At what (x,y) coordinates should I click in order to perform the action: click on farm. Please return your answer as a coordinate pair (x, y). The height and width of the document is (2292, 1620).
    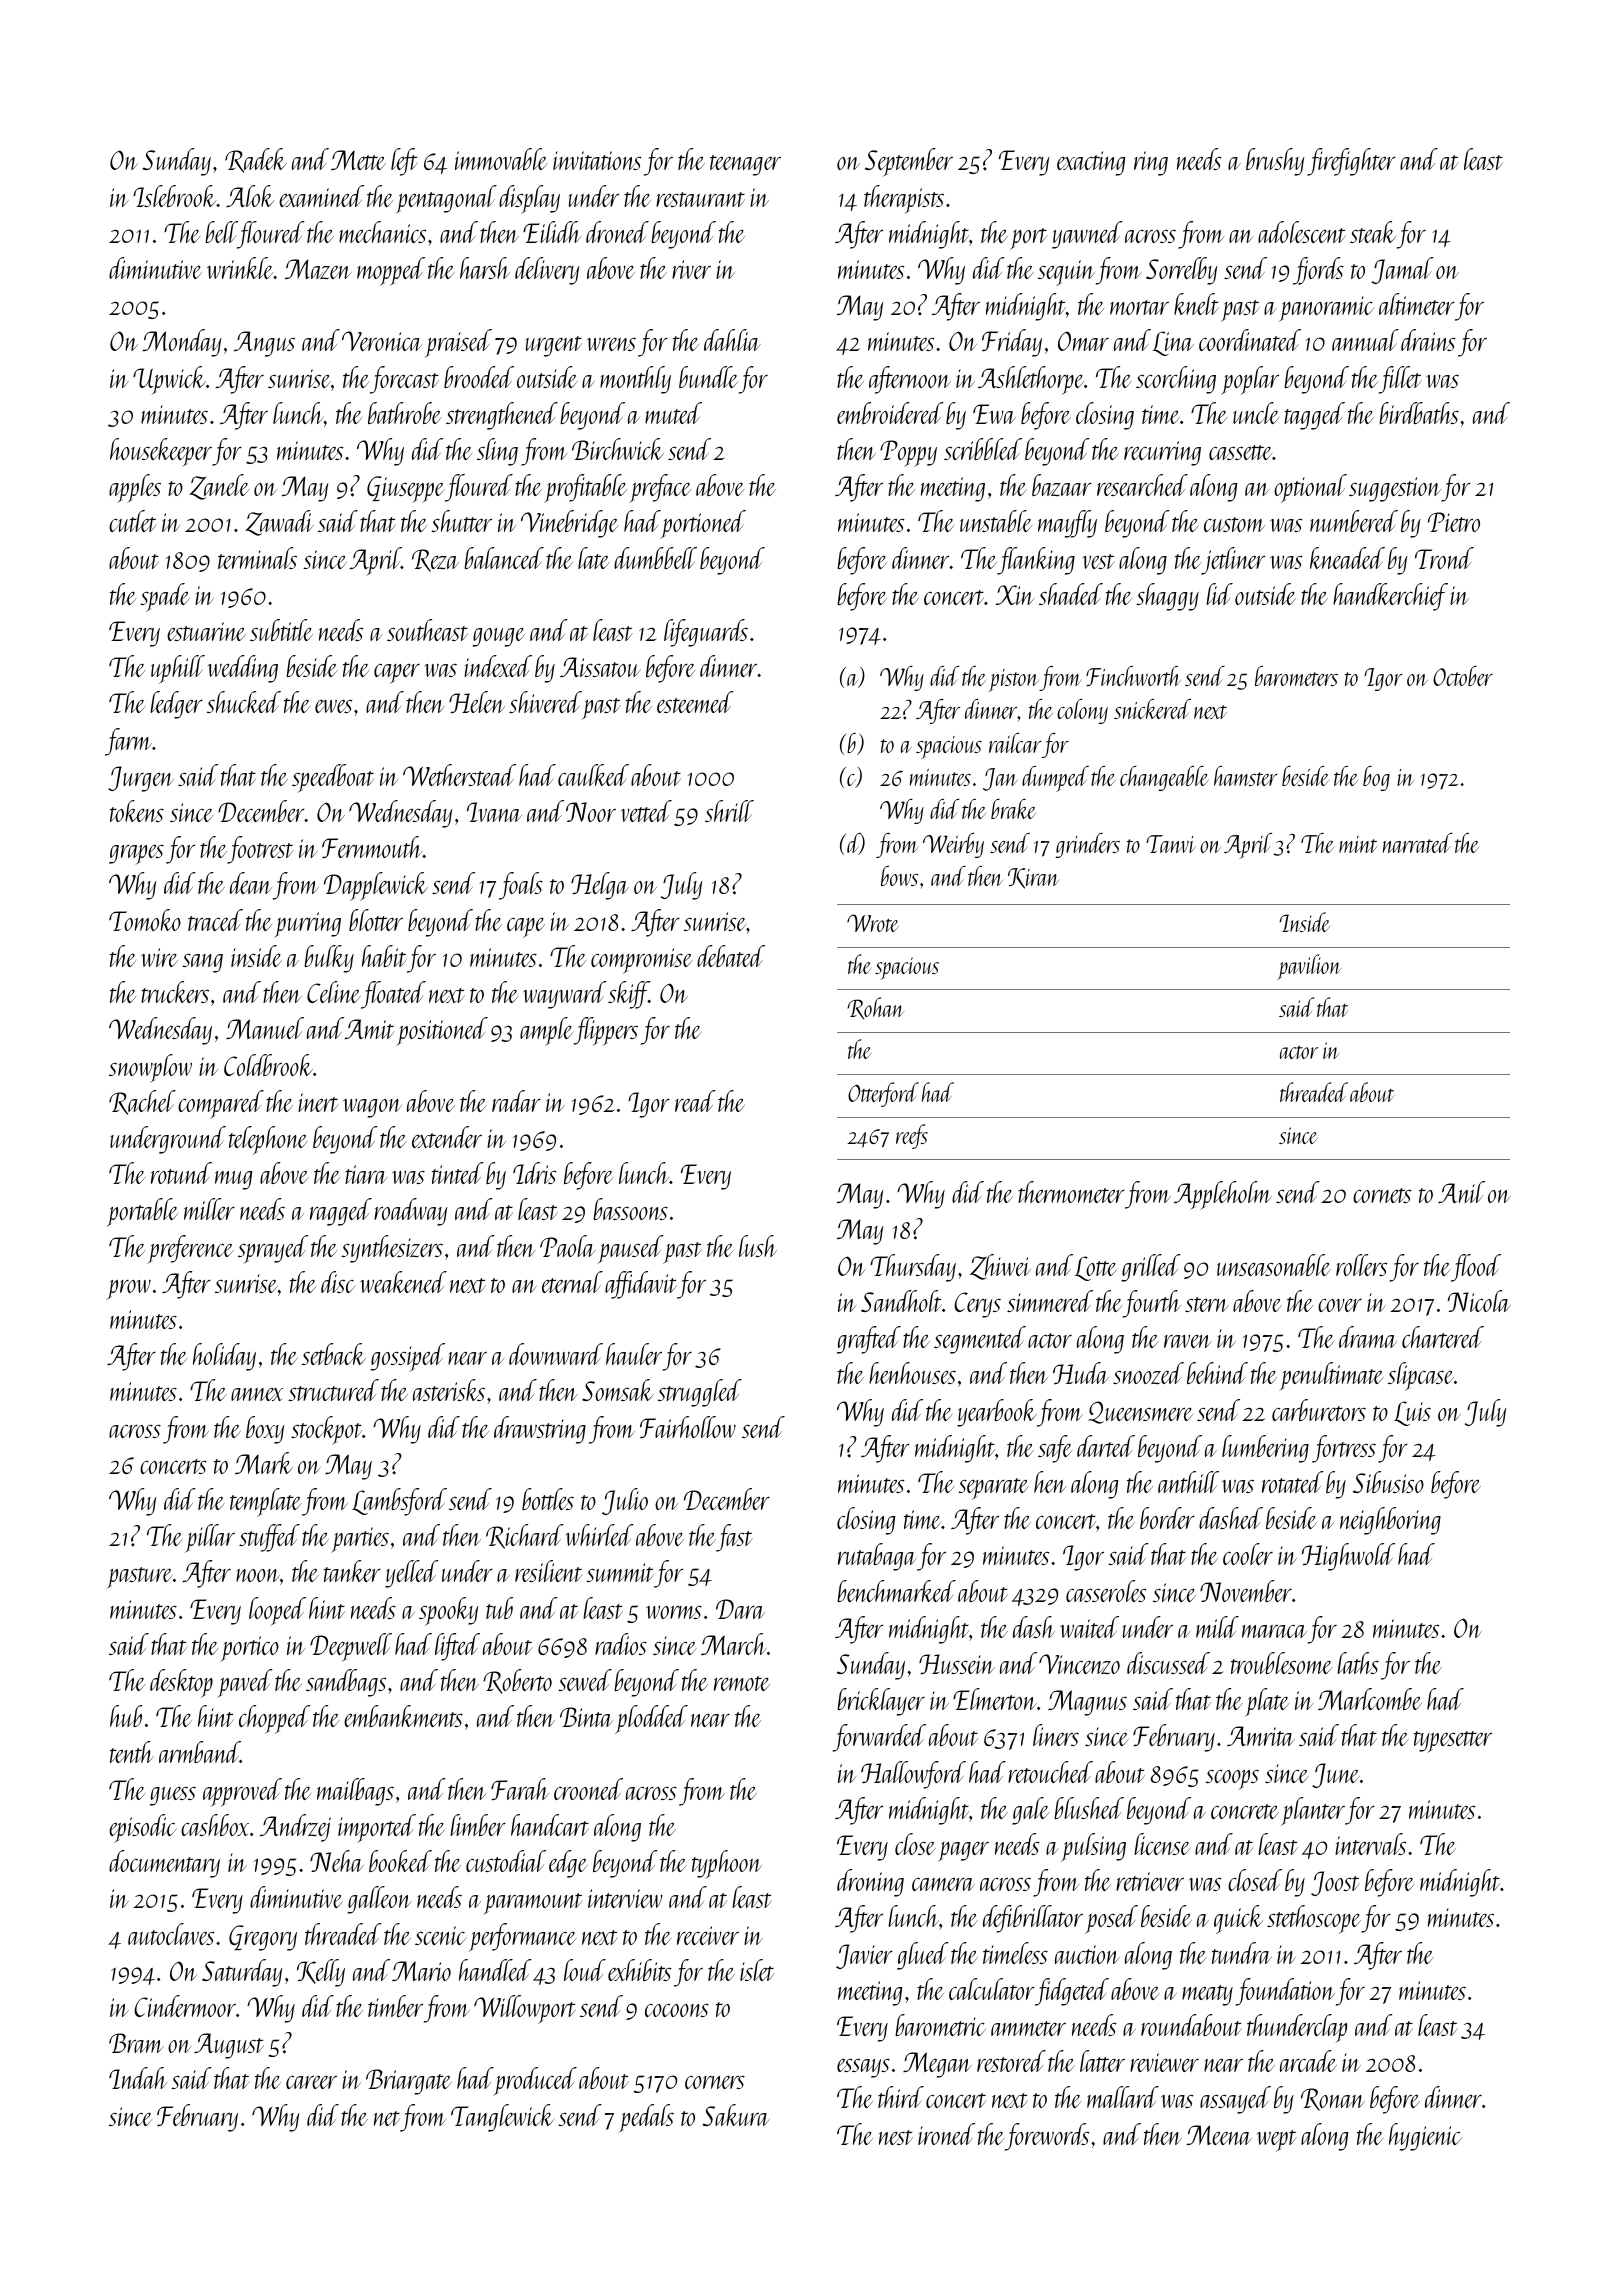
    Looking at the image, I should click on (128, 742).
